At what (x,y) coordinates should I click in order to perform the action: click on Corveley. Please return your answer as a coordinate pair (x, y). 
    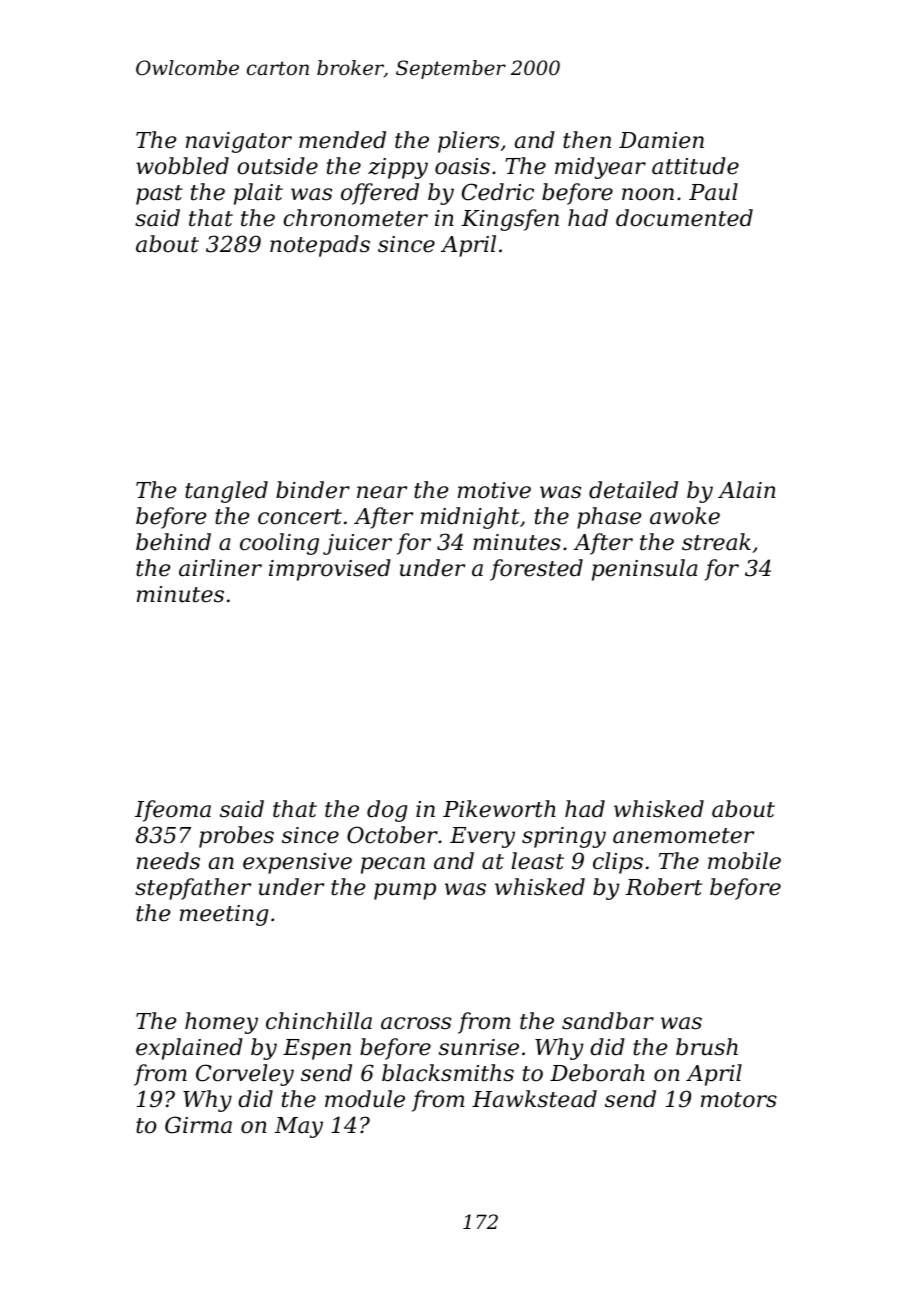
    Looking at the image, I should click on (245, 1075).
